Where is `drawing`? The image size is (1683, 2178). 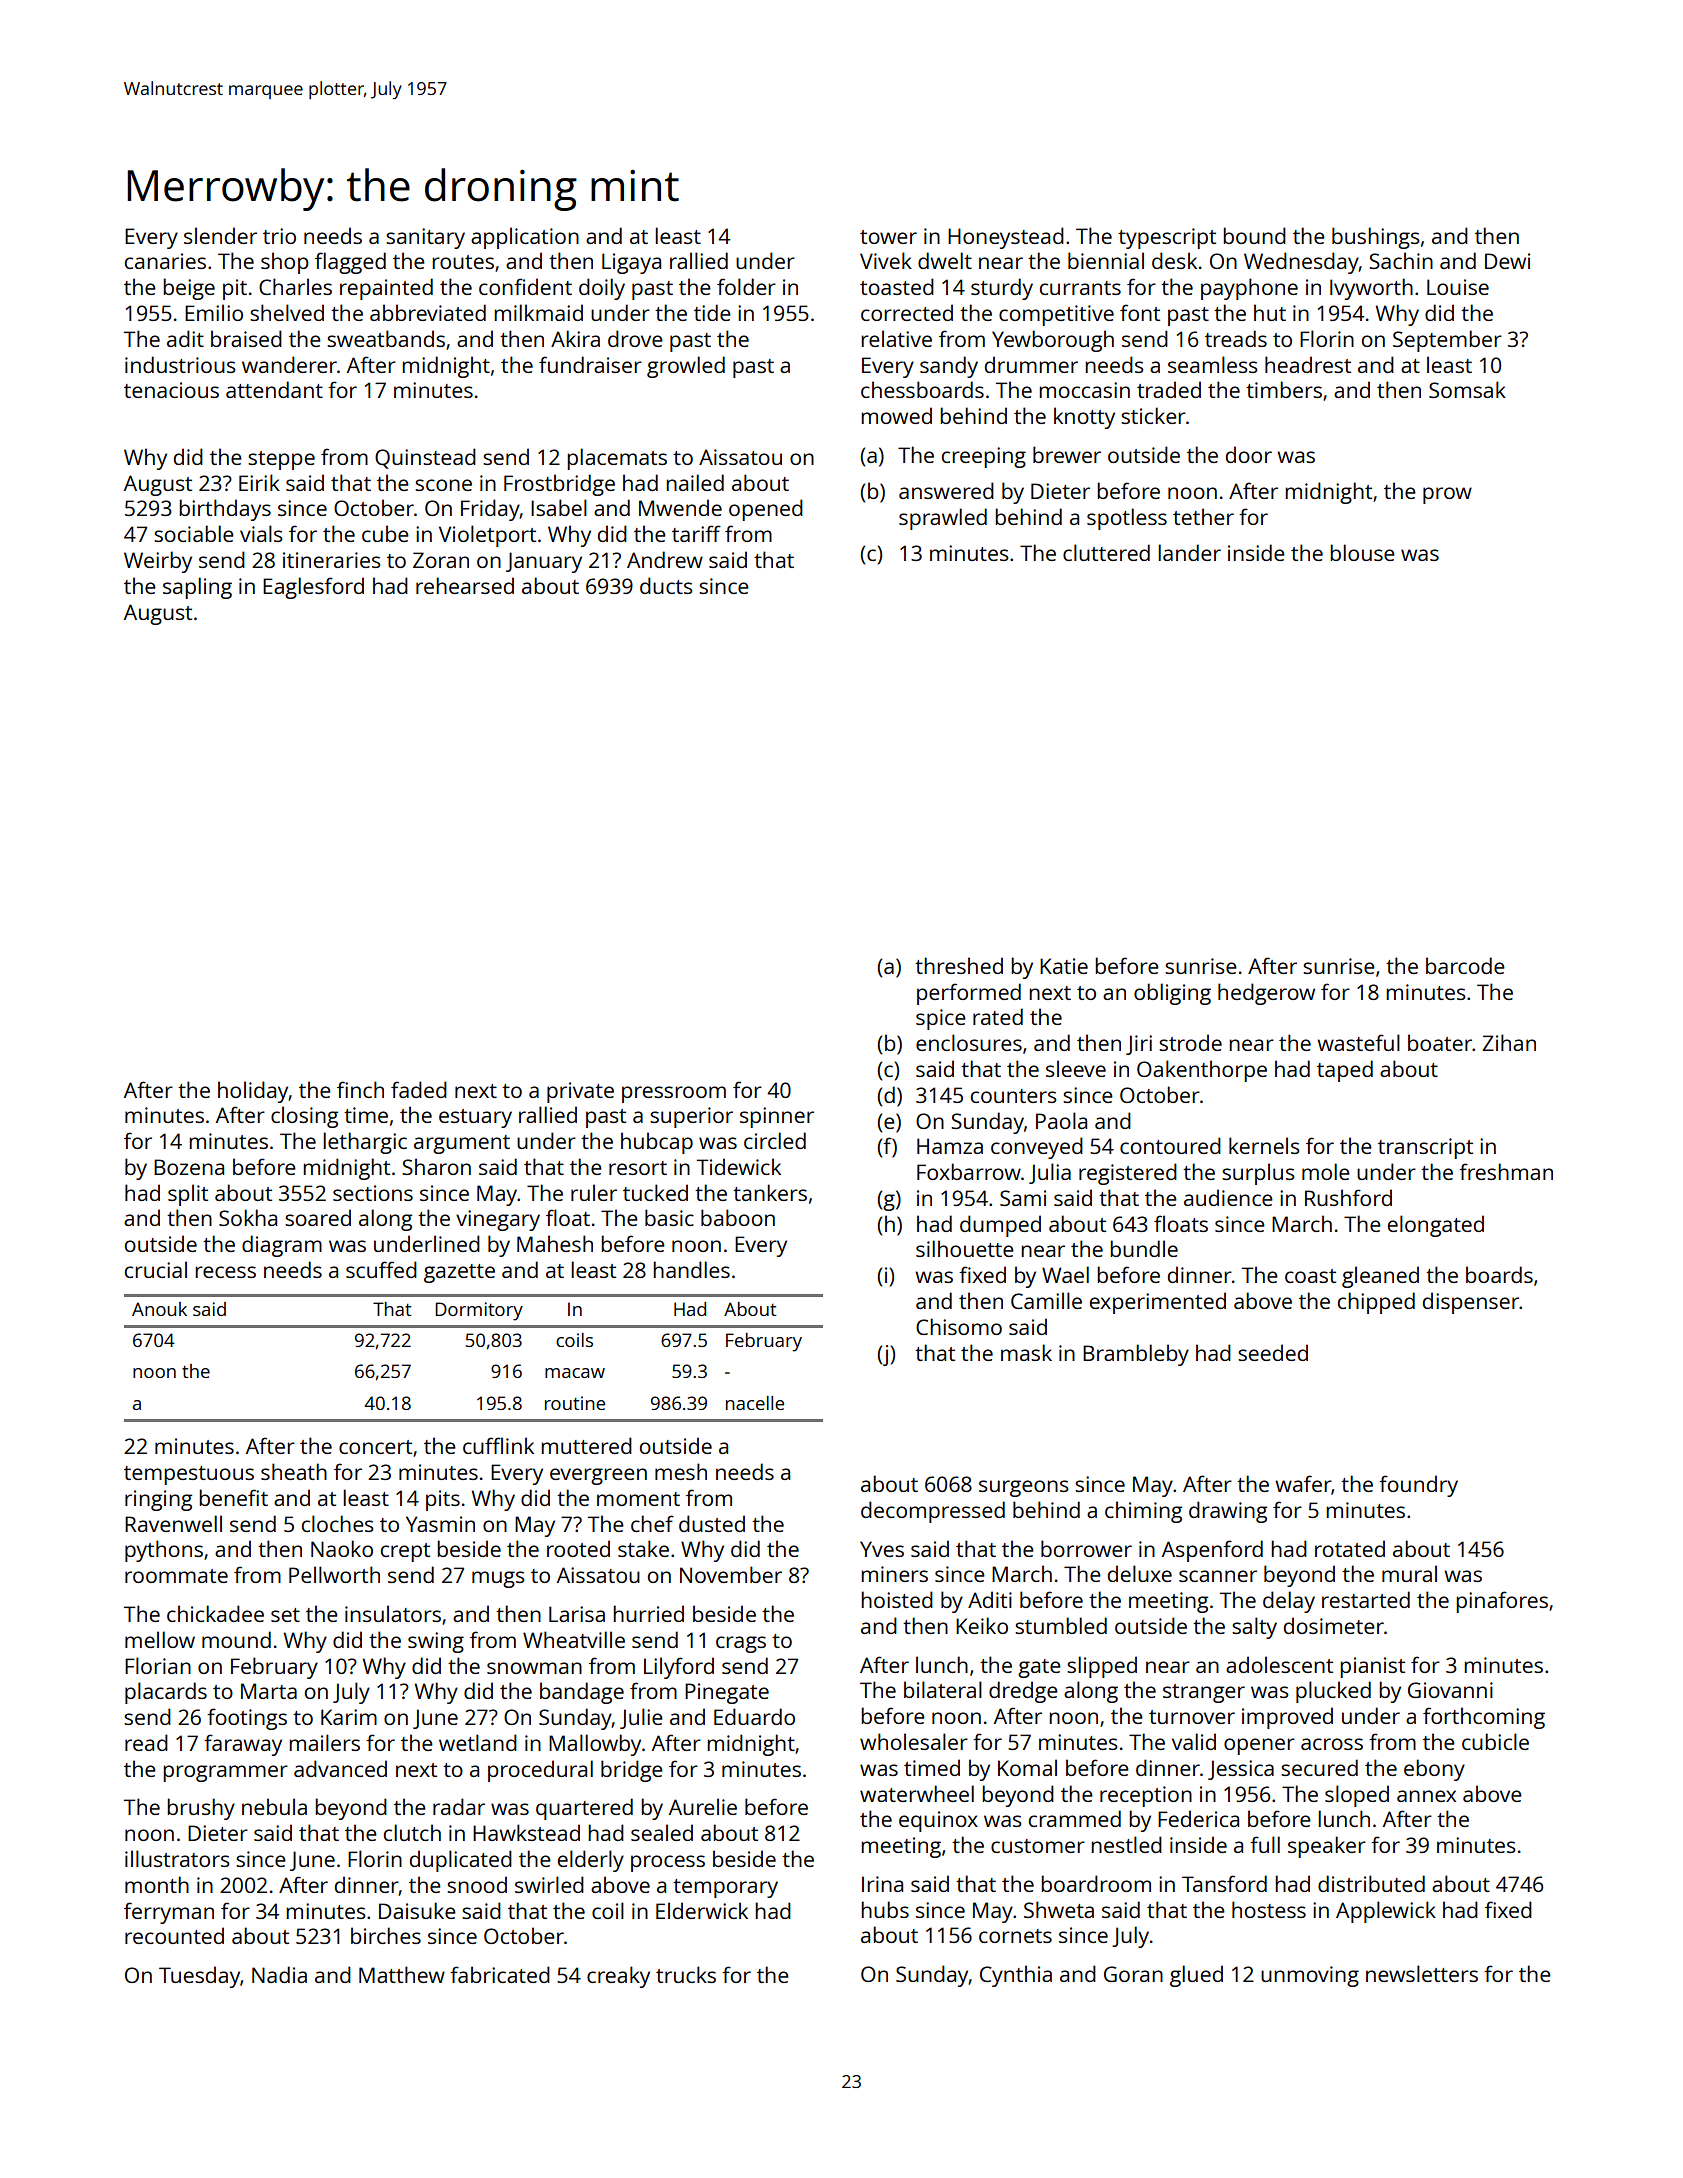
drawing is located at coordinates (1228, 1512).
